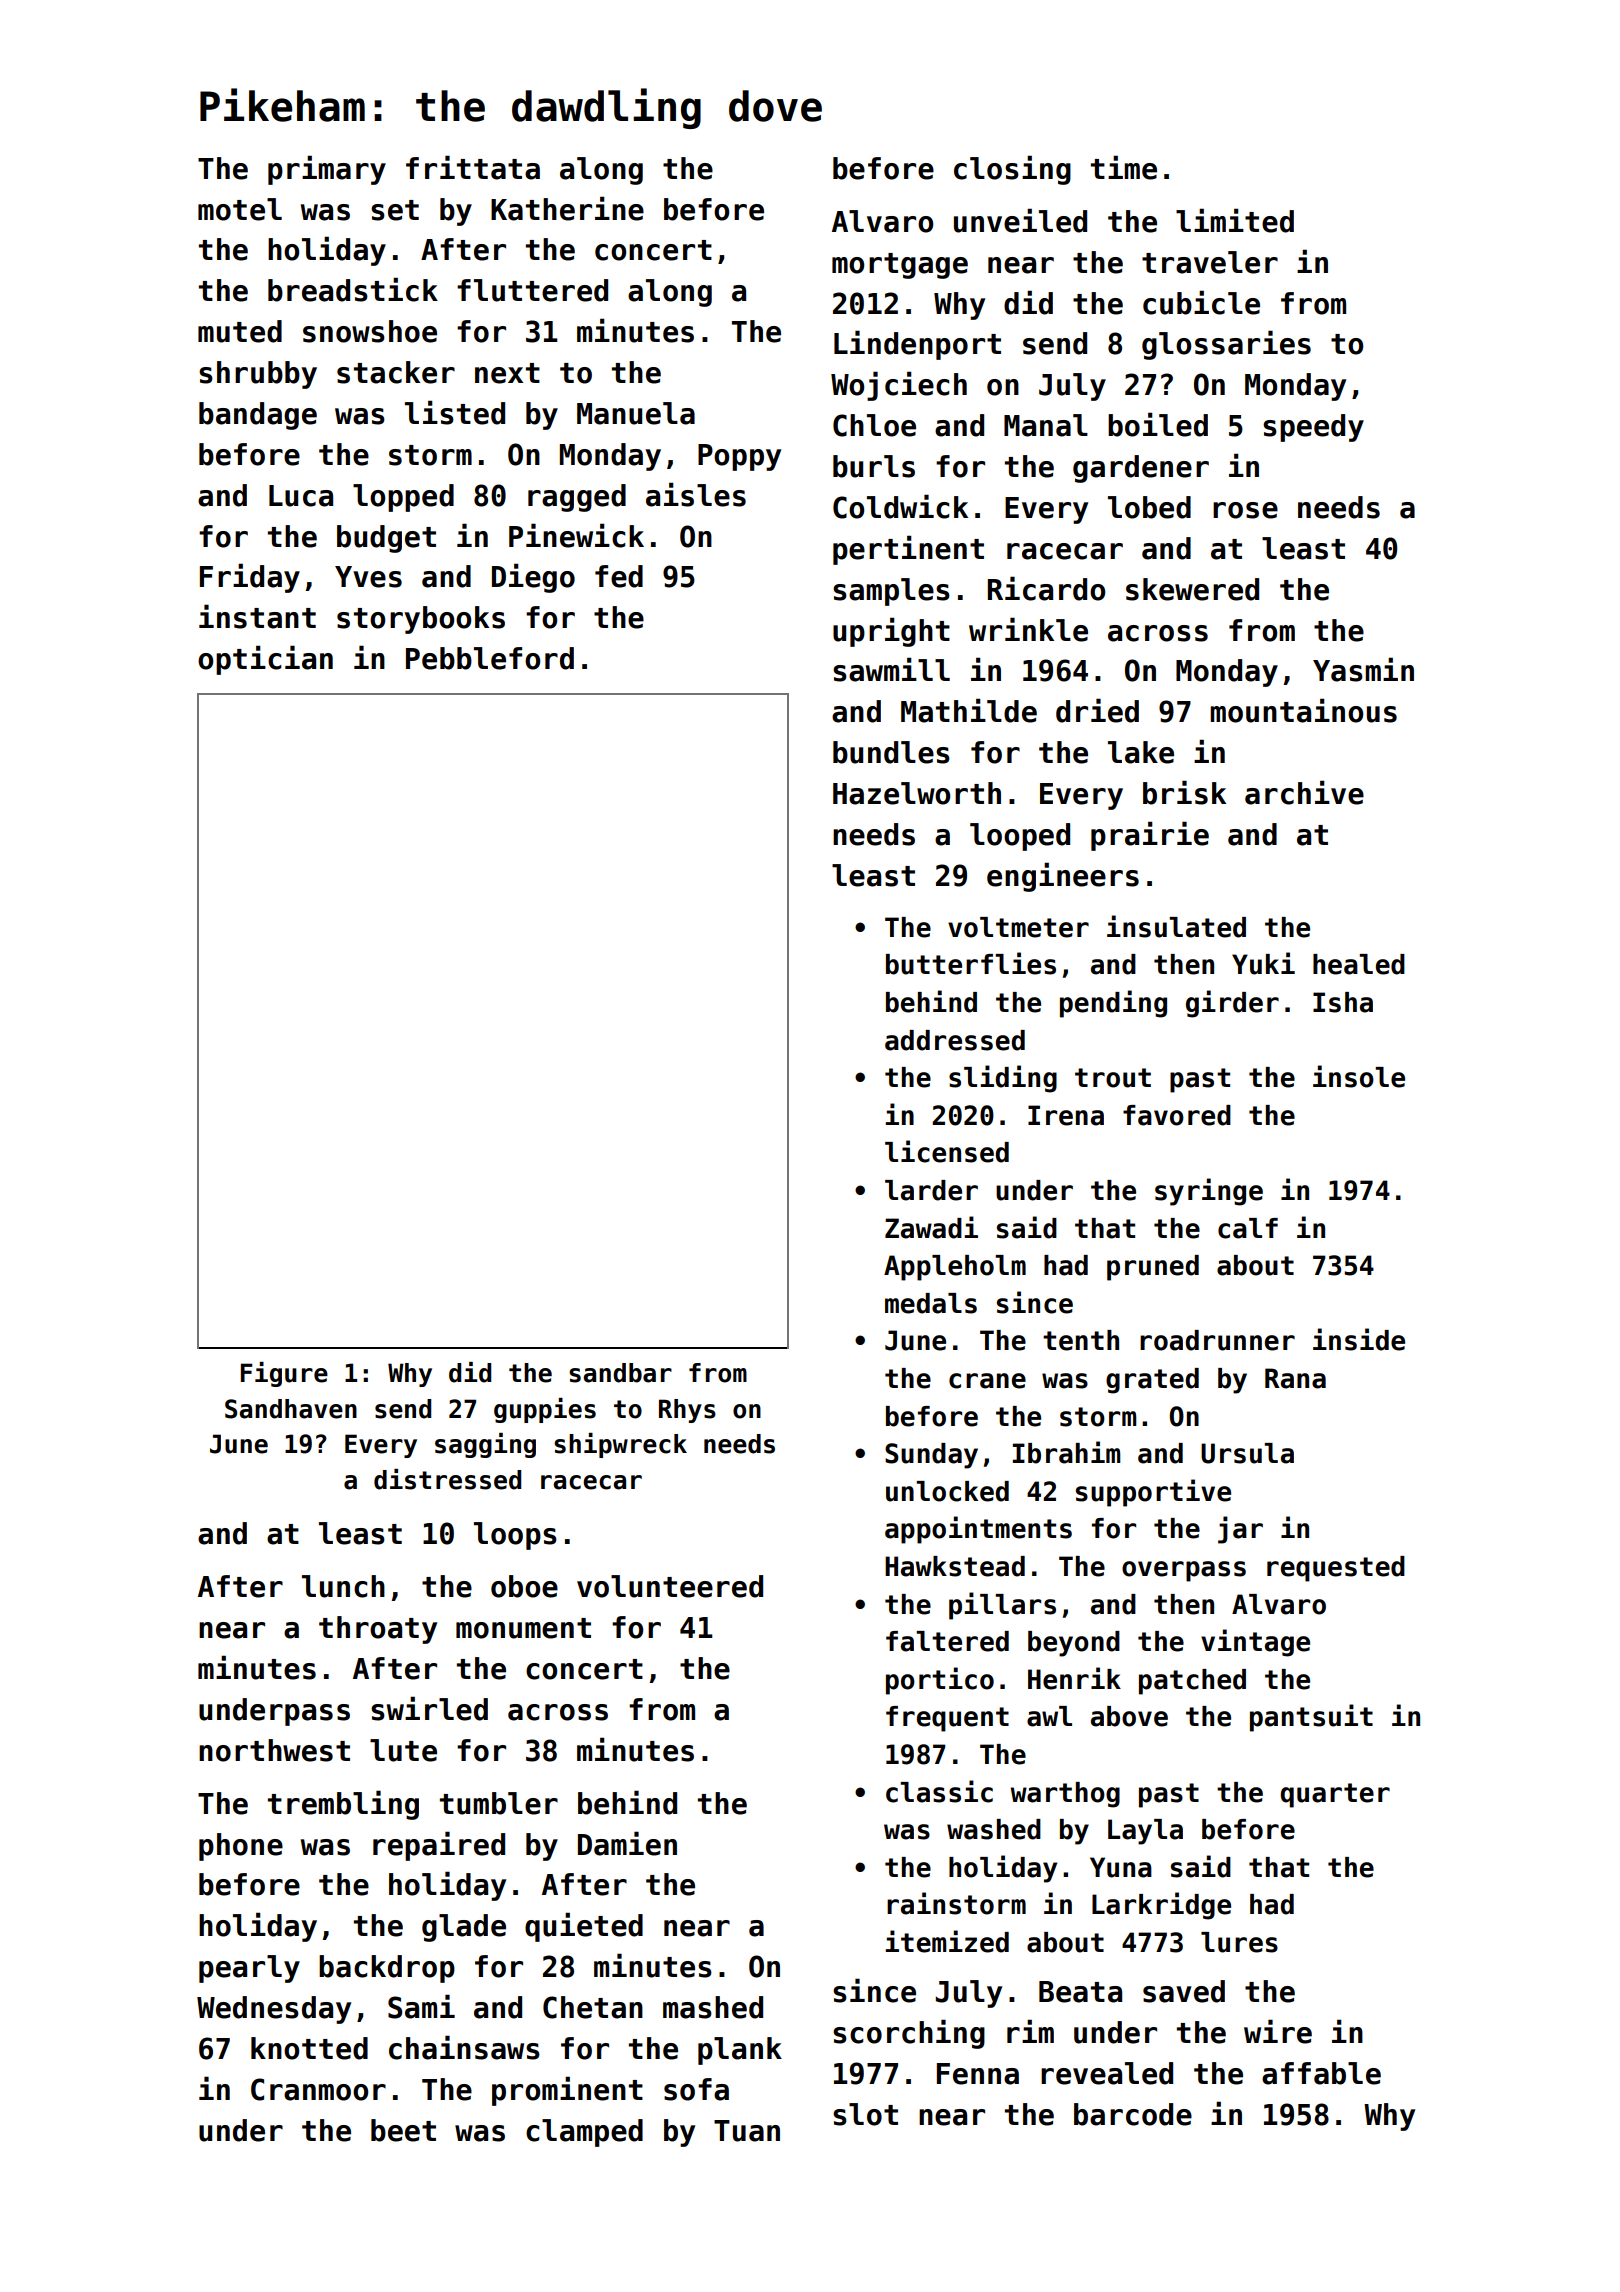 The width and height of the page is (1620, 2292). Describe the element at coordinates (1124, 167) in the page. I see `time` at that location.
